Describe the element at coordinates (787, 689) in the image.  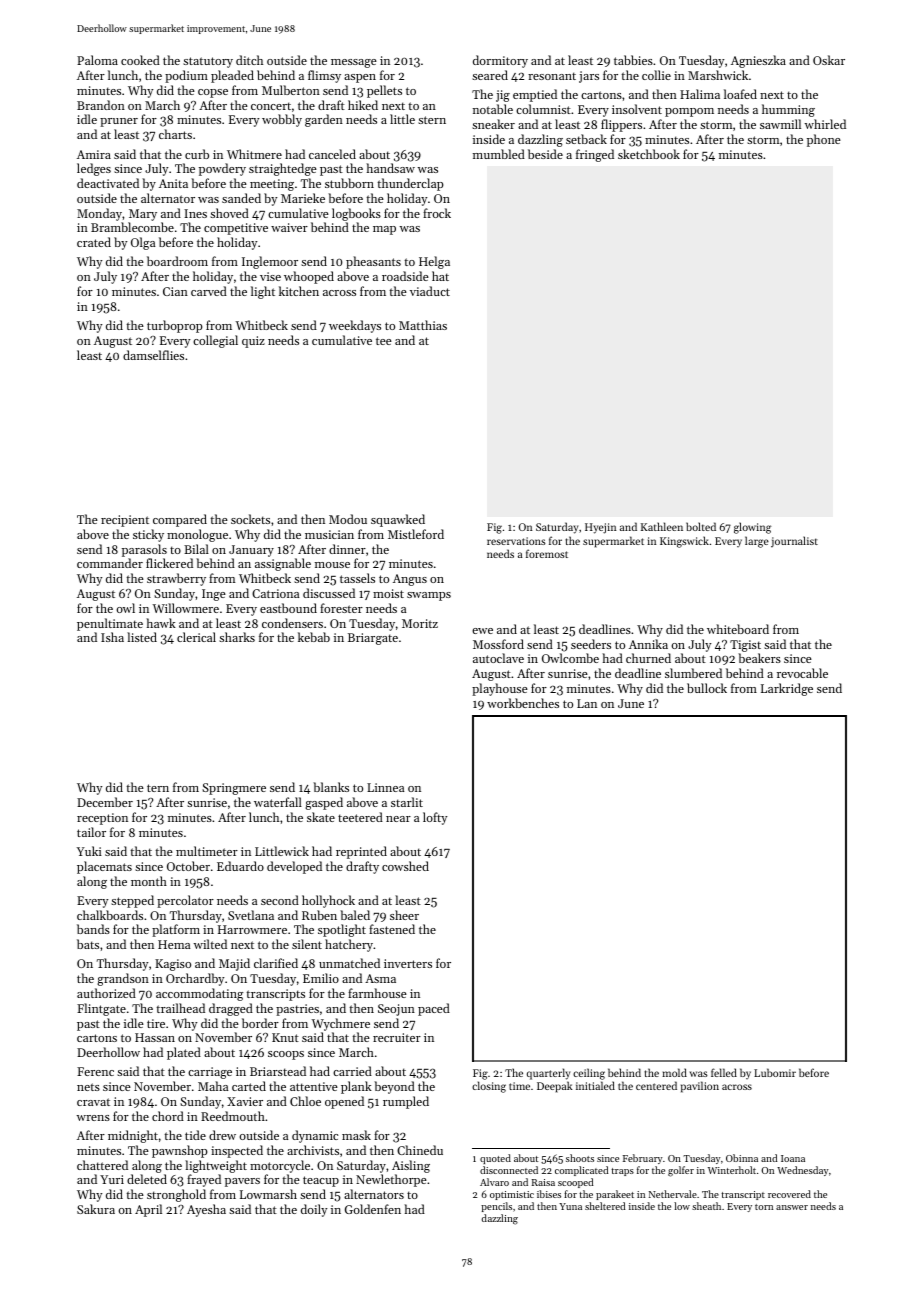
I see `Larkridge` at that location.
